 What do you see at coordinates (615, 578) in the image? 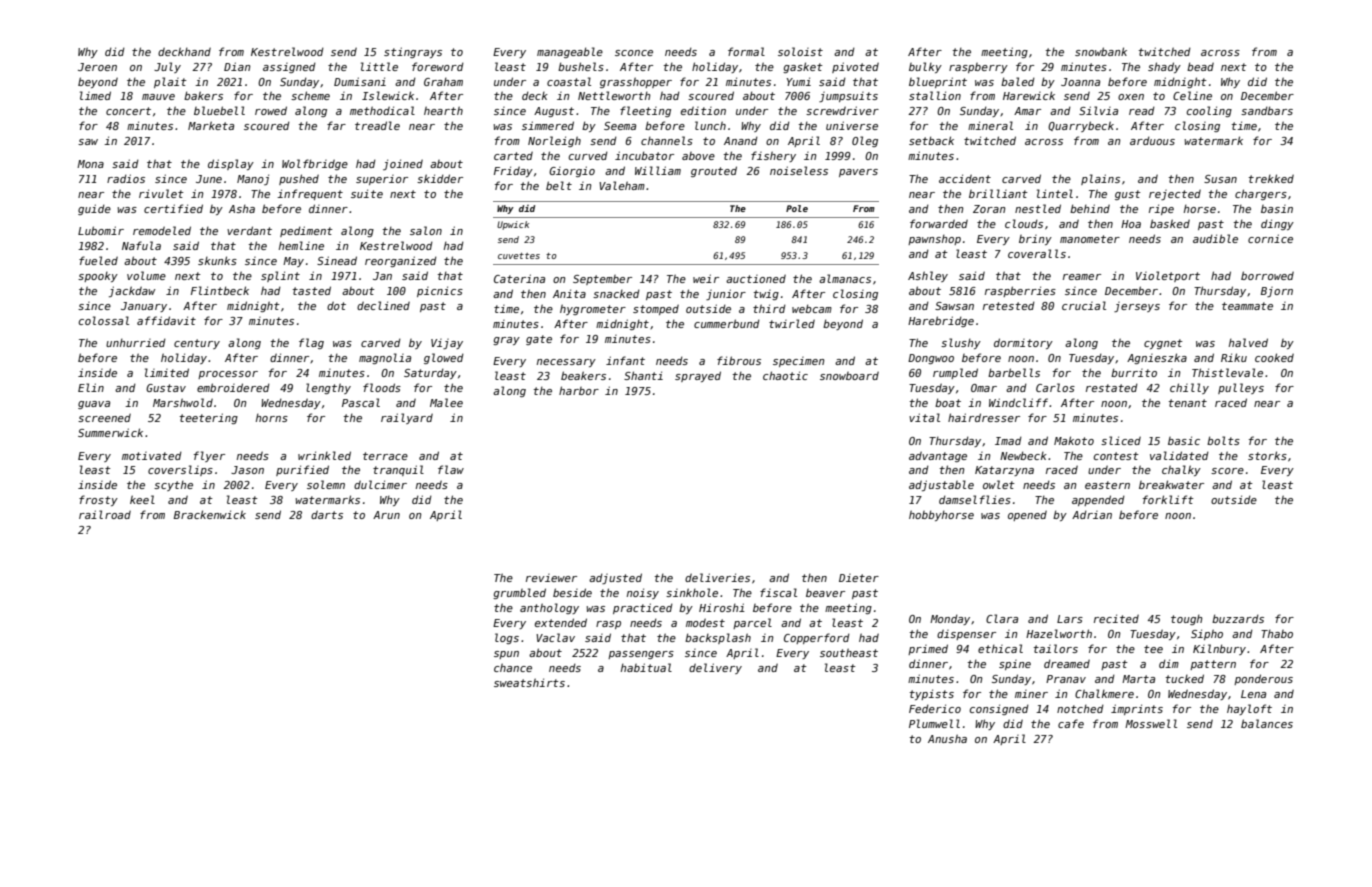
I see `adjusted` at bounding box center [615, 578].
